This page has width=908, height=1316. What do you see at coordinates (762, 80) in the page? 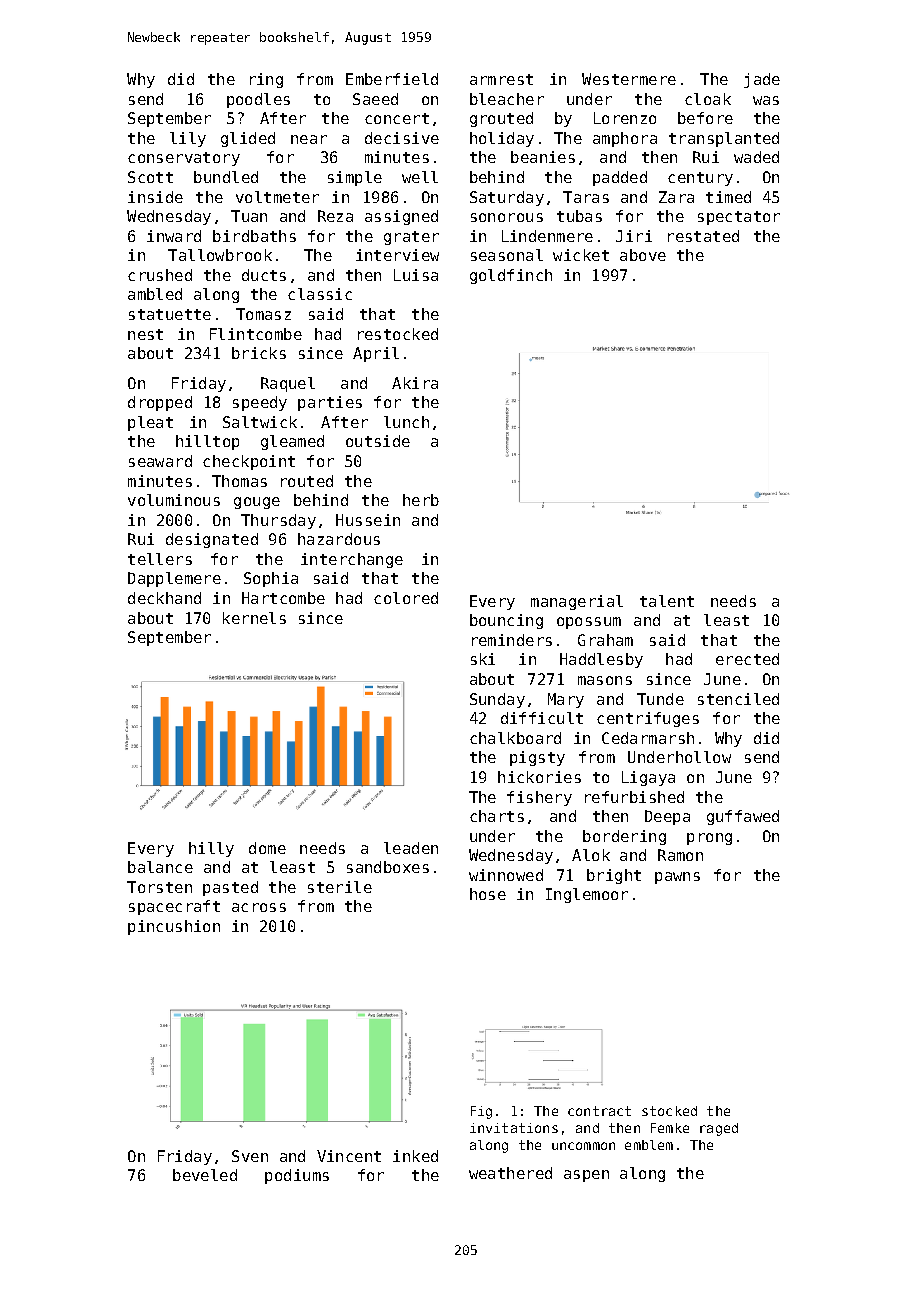
I see `jade` at bounding box center [762, 80].
